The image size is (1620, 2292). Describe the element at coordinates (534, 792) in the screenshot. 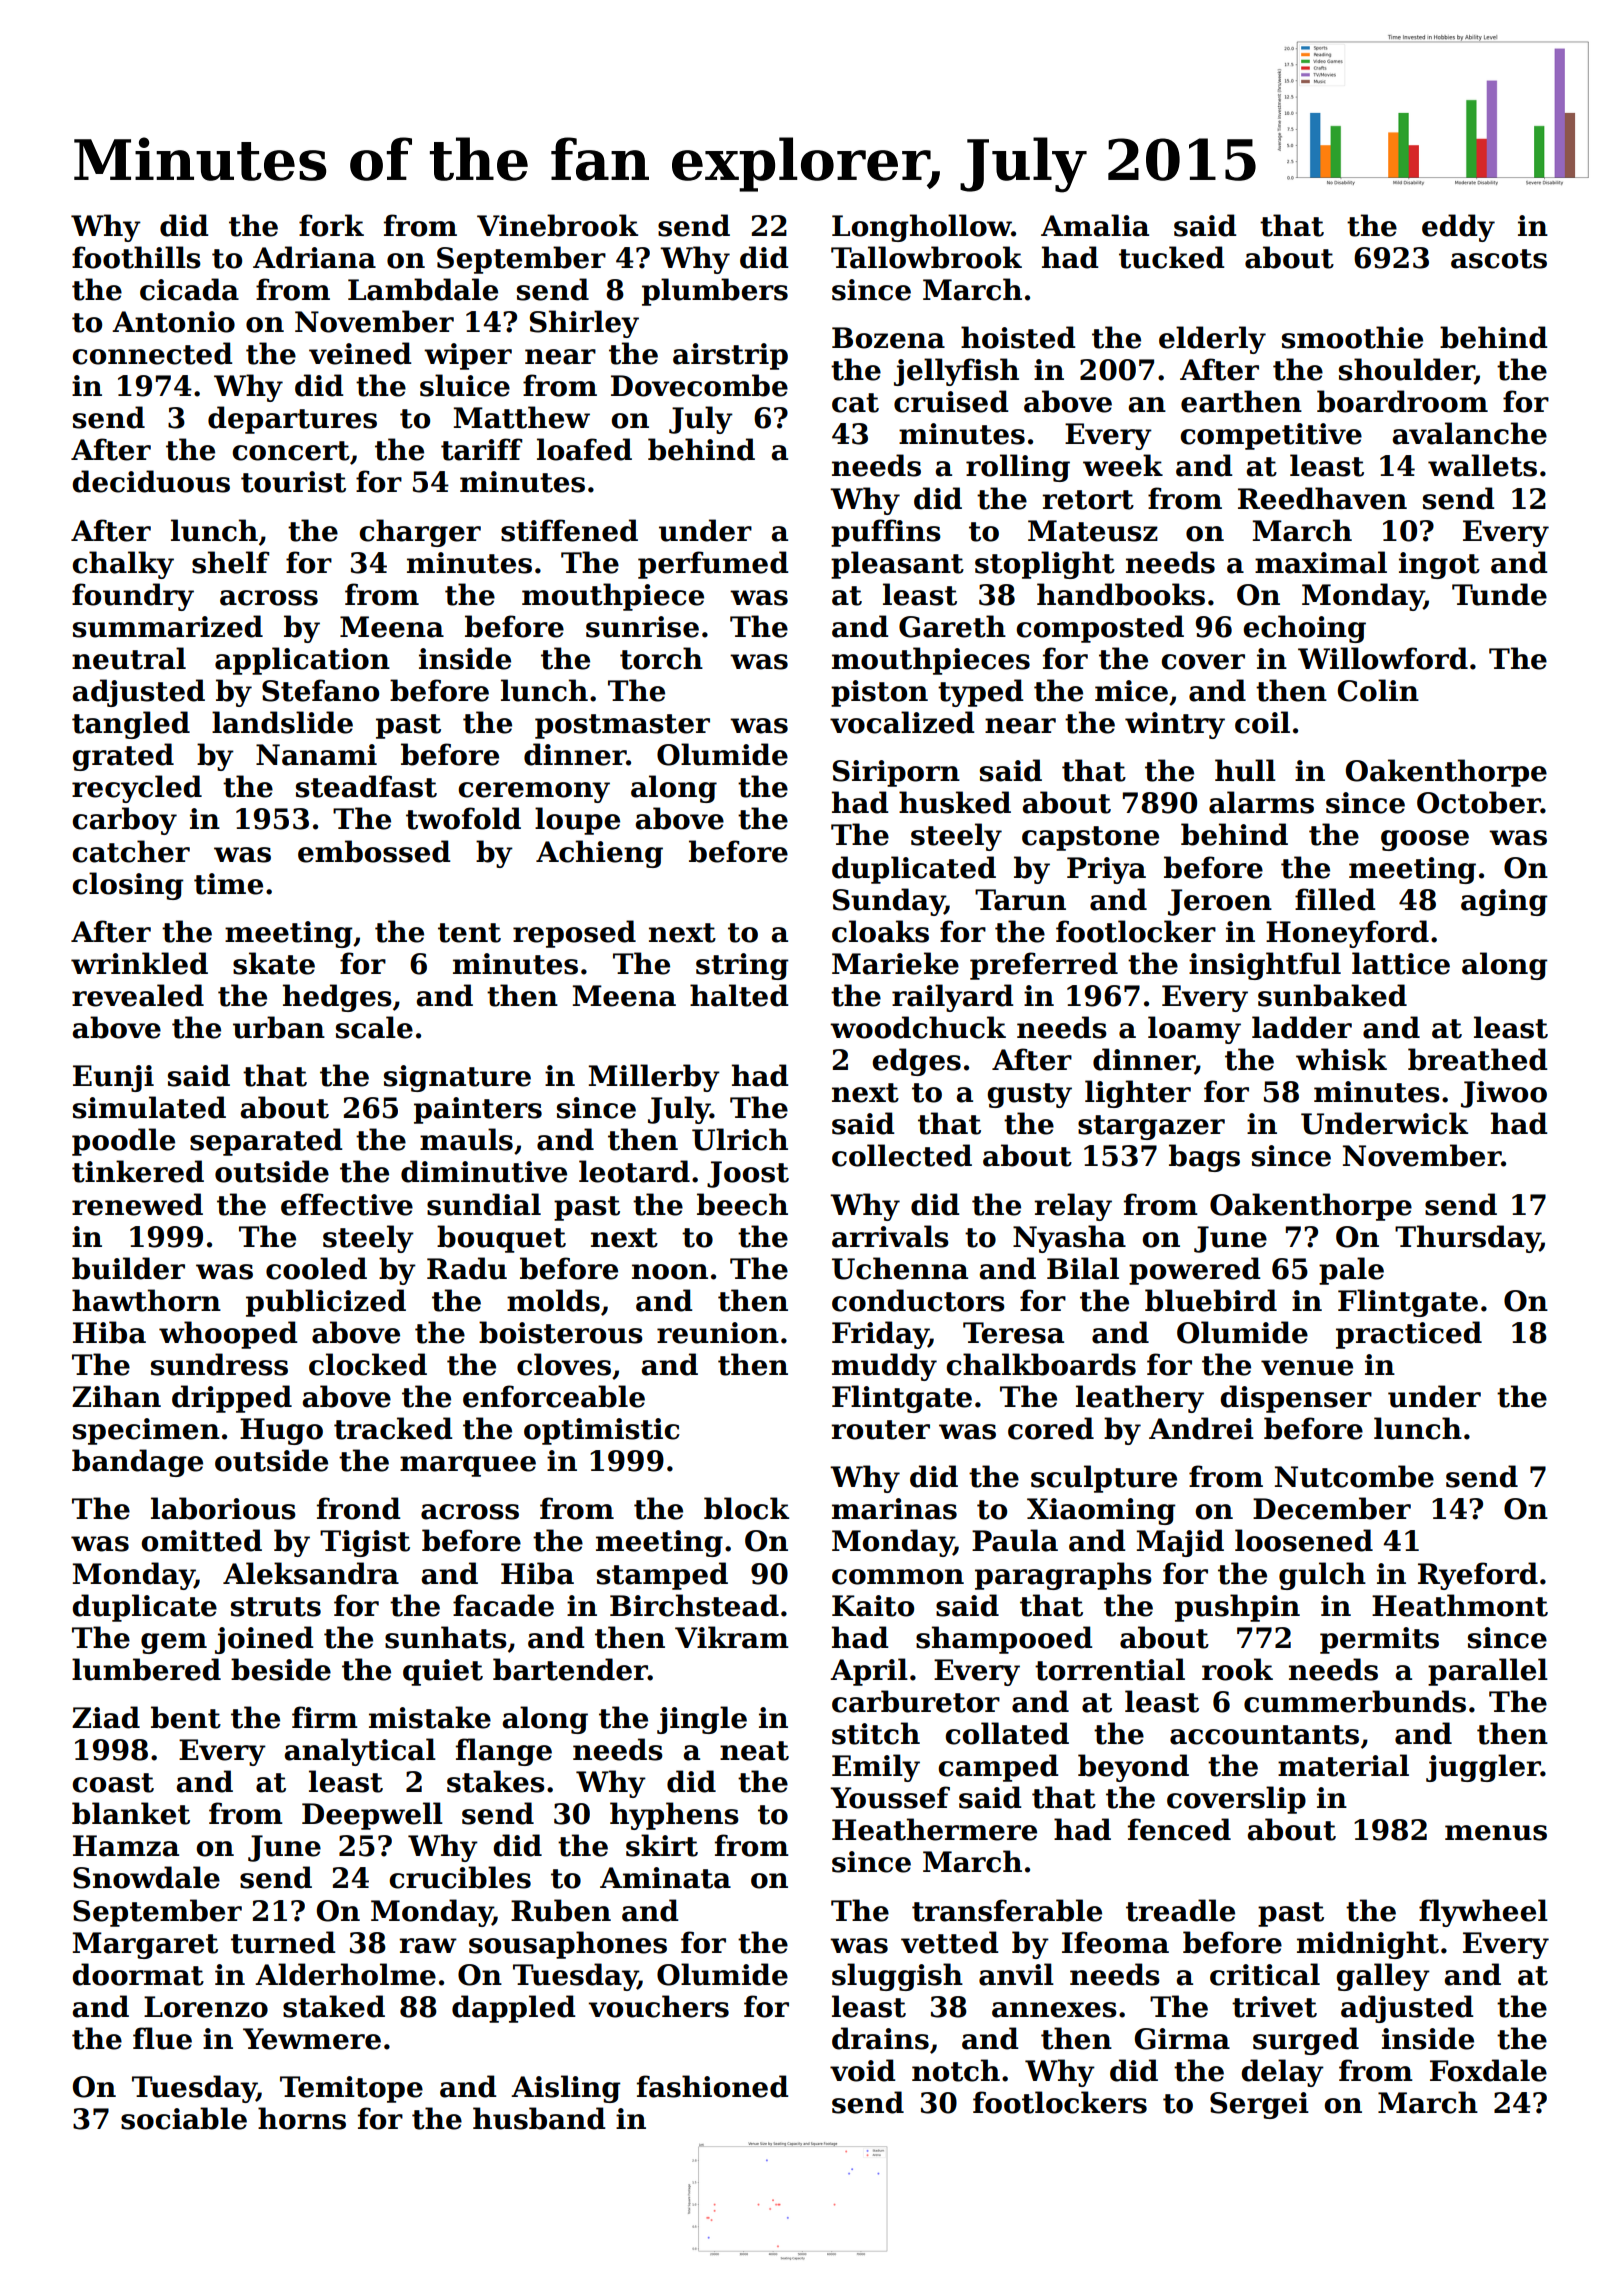

I see `ceremony` at that location.
